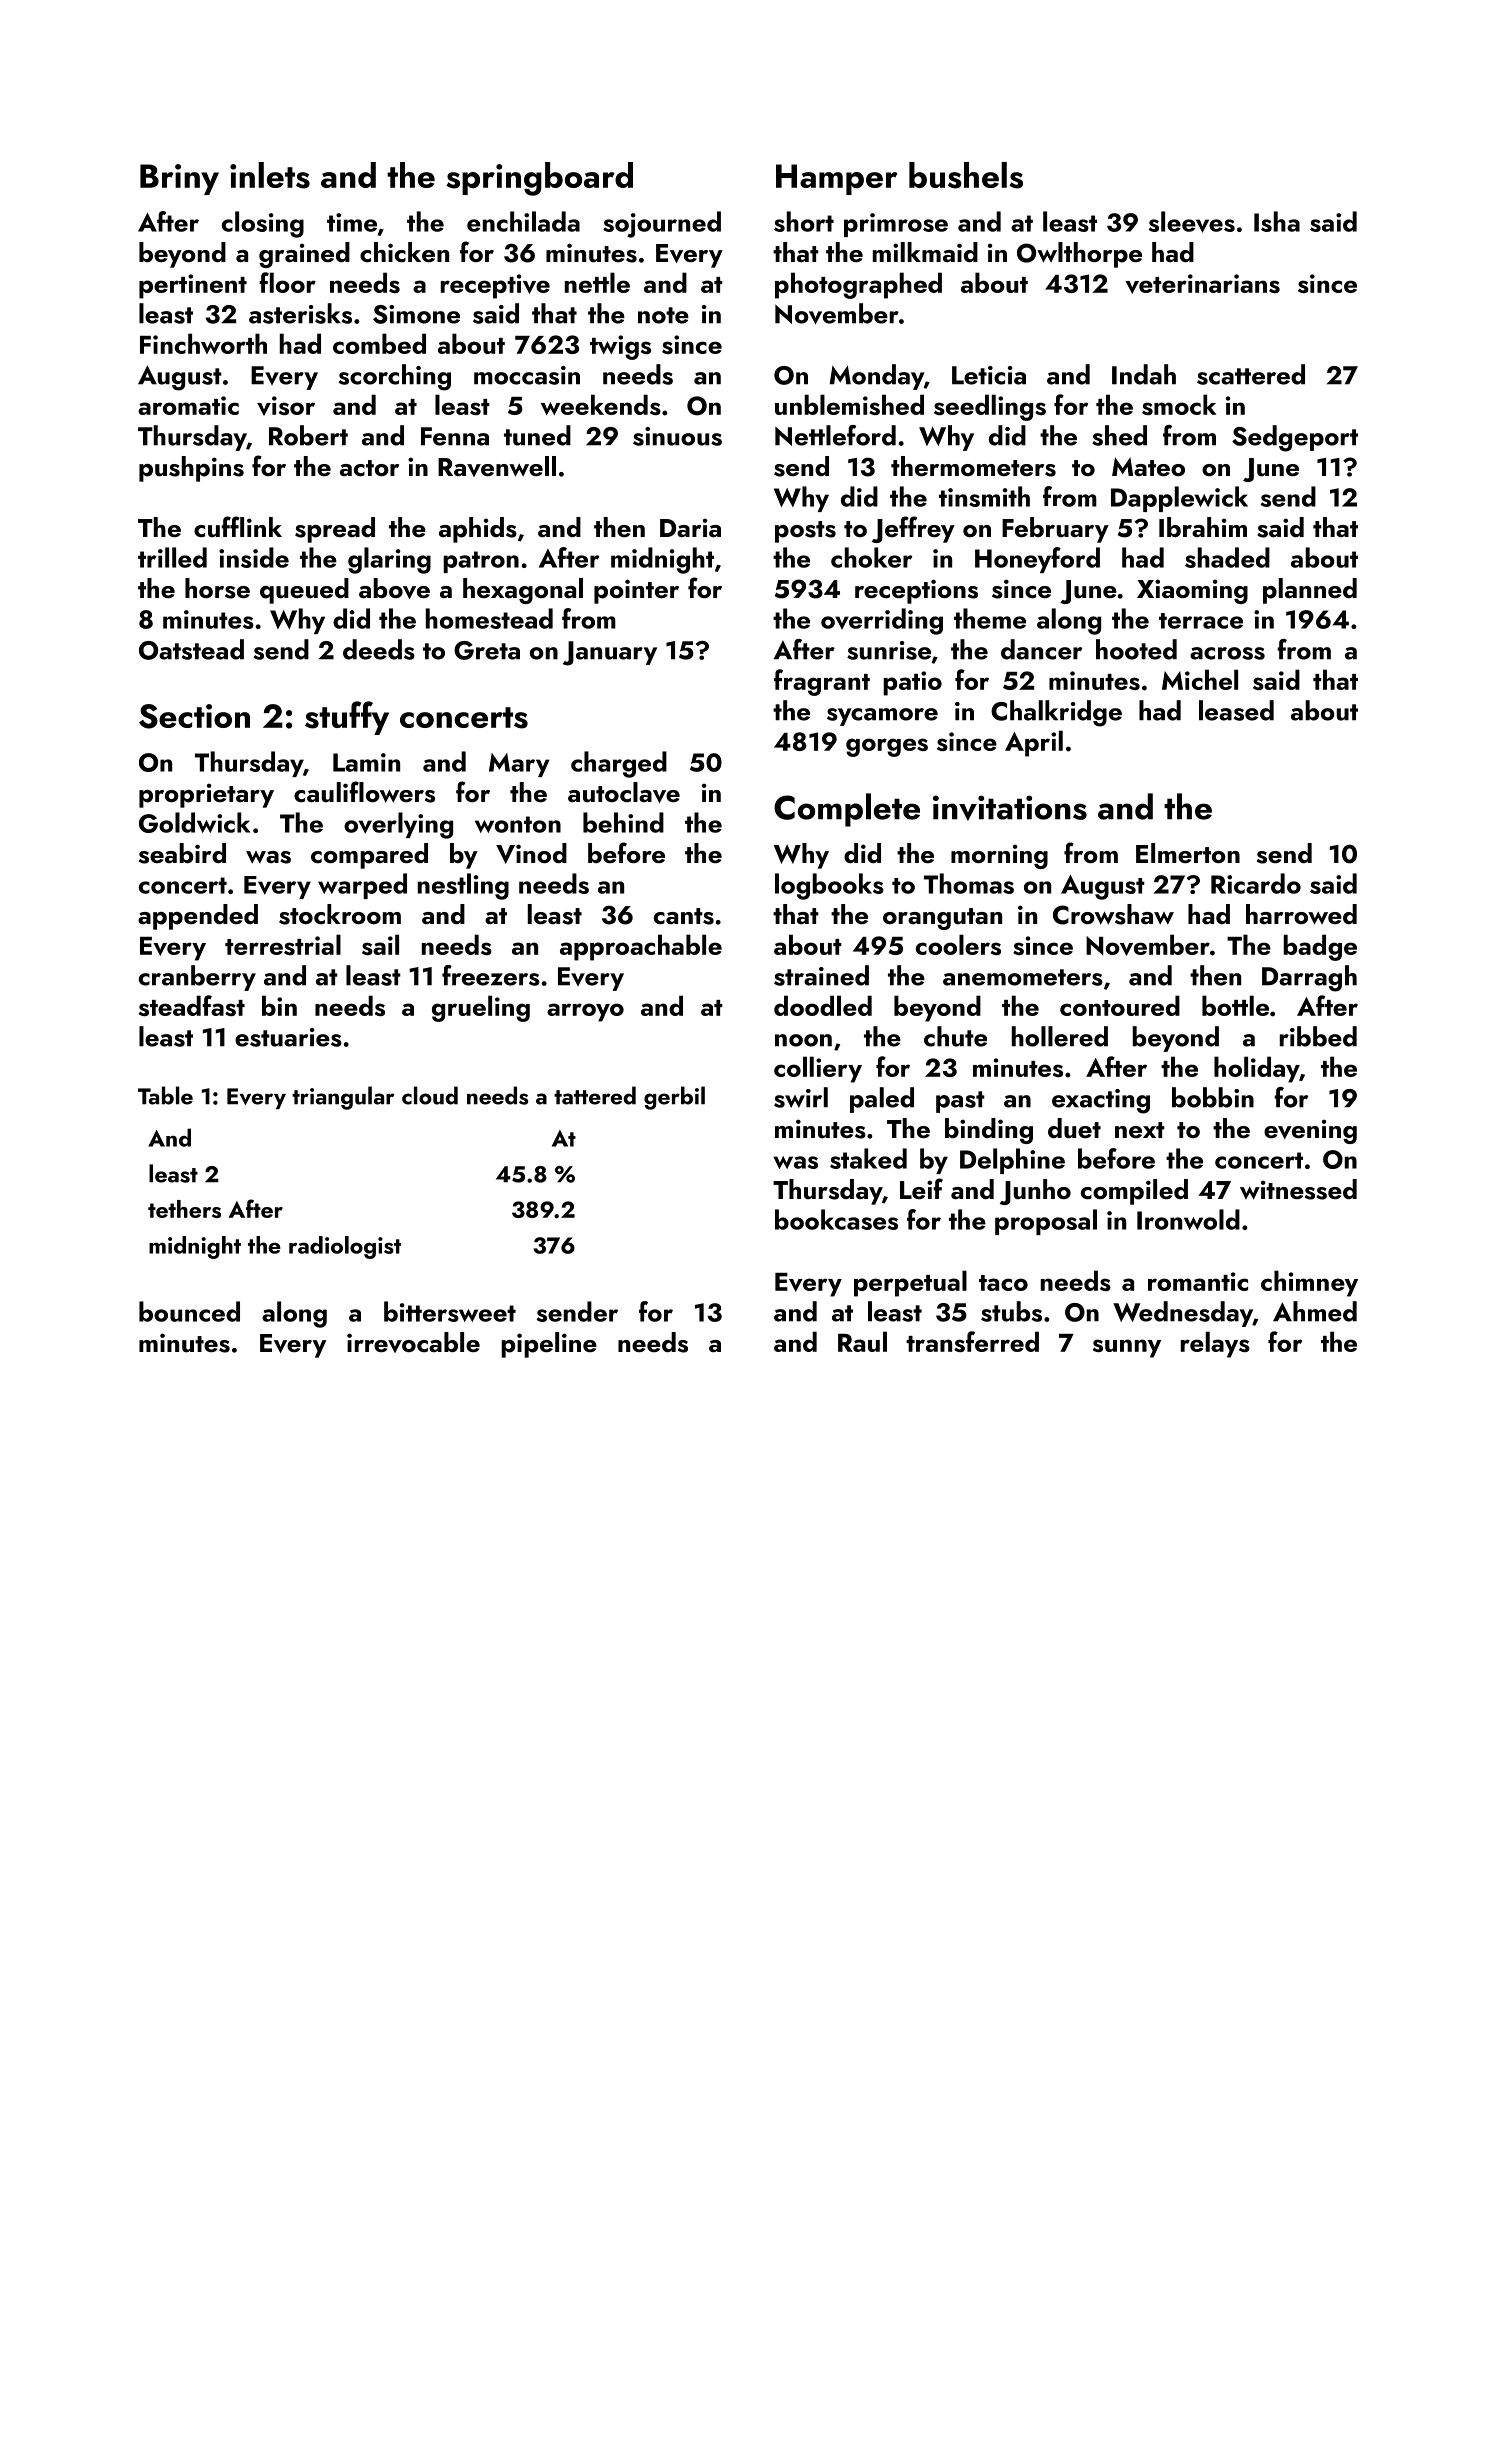 The width and height of the page is (1496, 2464). What do you see at coordinates (1298, 1189) in the page?
I see `witnessed` at bounding box center [1298, 1189].
